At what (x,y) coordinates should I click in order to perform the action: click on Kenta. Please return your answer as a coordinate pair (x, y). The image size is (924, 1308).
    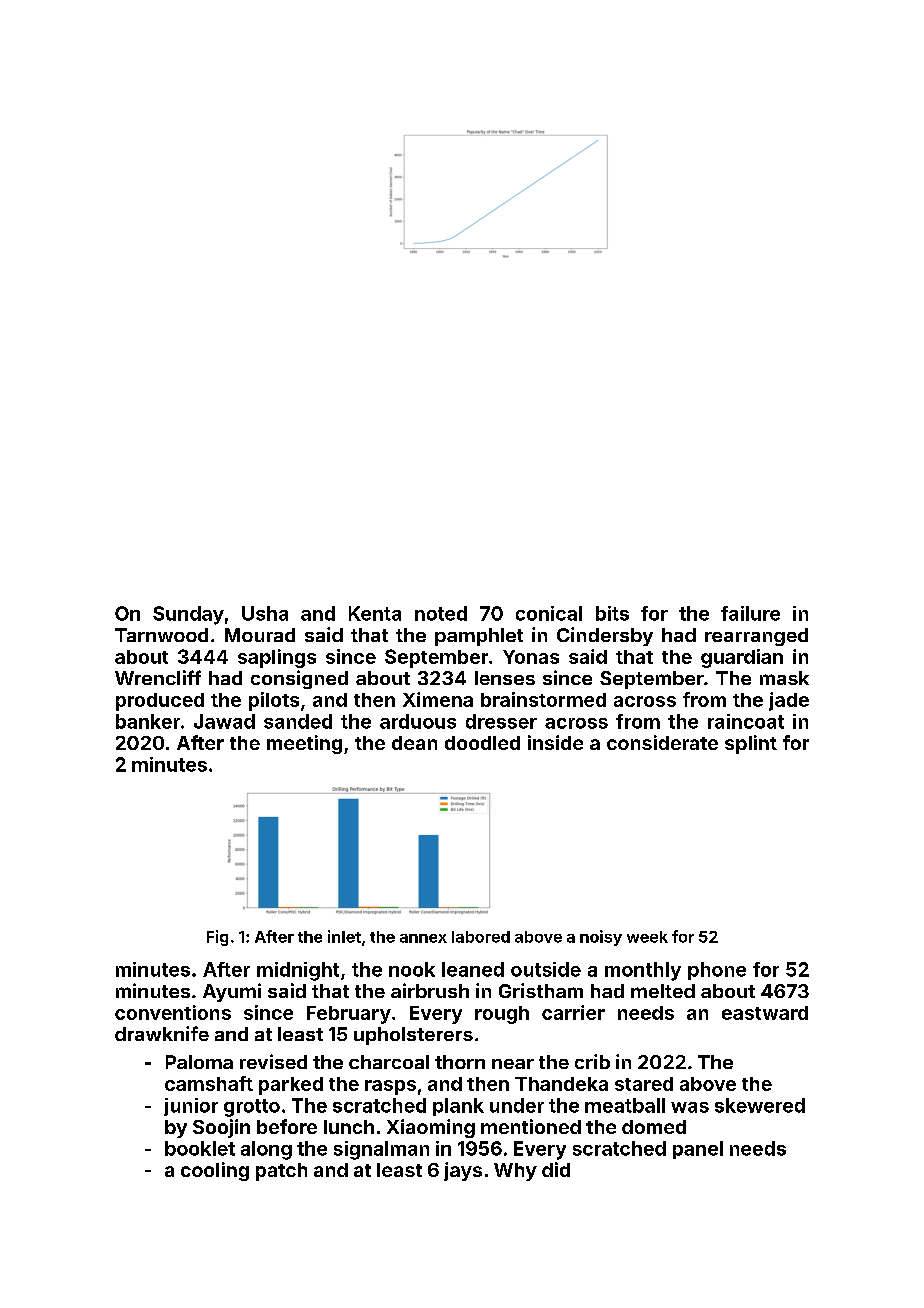
    Looking at the image, I should click on (375, 613).
